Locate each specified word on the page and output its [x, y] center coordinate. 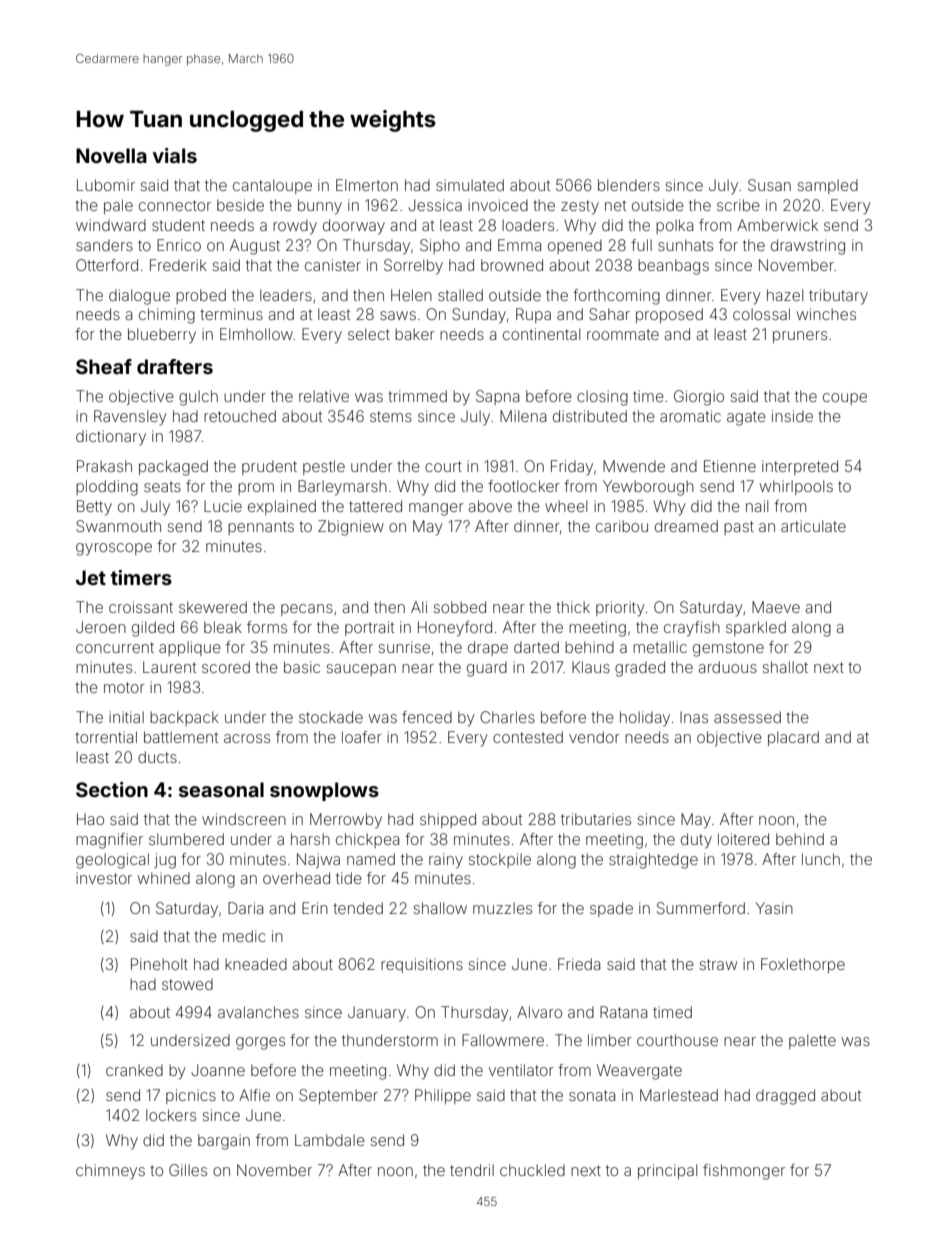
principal [667, 1171]
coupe [845, 399]
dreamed [686, 526]
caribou [622, 526]
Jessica [435, 205]
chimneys [110, 1171]
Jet [91, 577]
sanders [104, 245]
